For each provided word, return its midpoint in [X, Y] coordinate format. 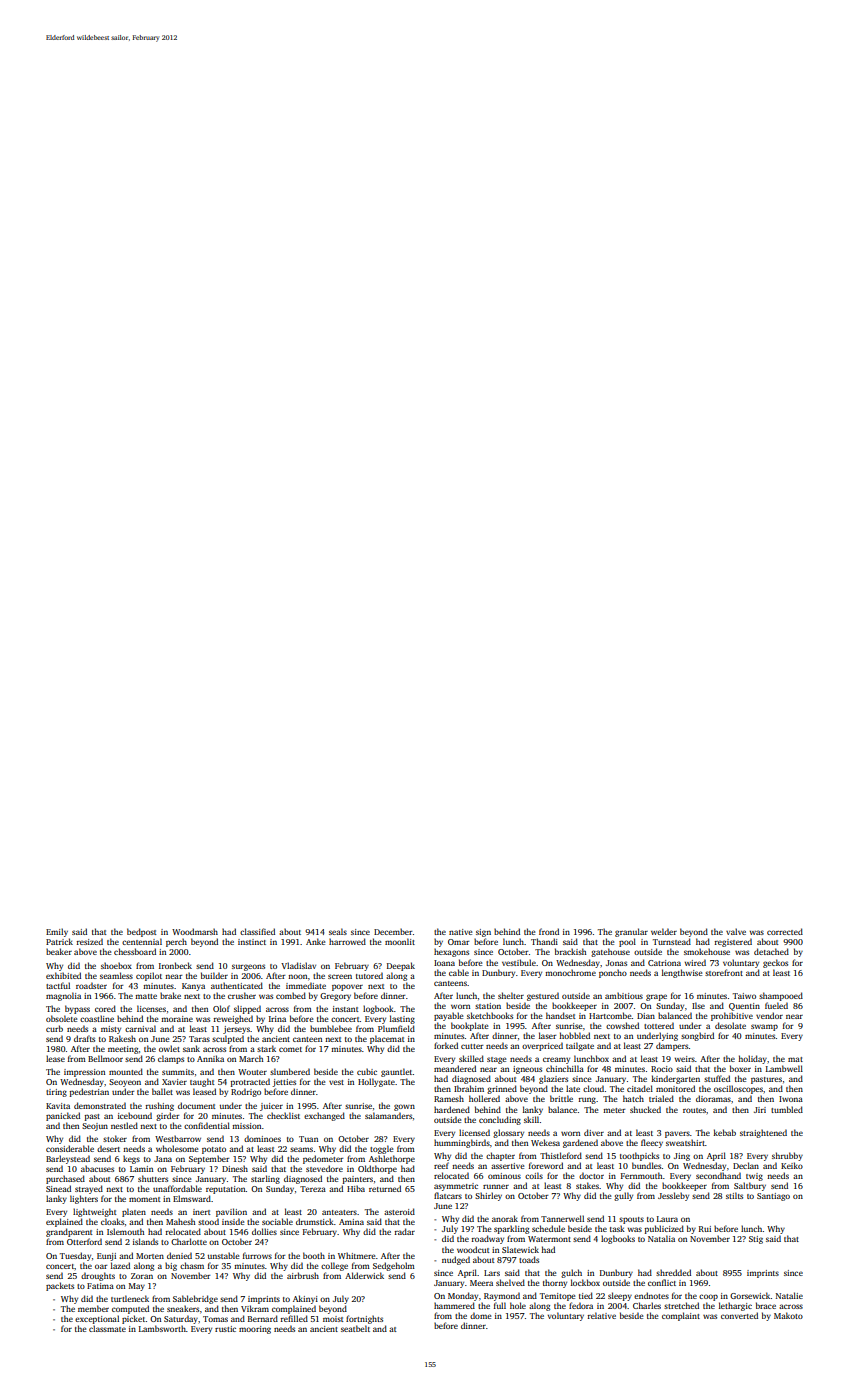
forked [446, 1045]
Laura [667, 1219]
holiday [752, 1059]
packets [60, 1286]
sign [483, 933]
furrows [257, 1255]
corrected [785, 931]
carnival [140, 1028]
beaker [59, 951]
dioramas [713, 1098]
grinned [502, 1089]
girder [167, 1116]
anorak [505, 1218]
